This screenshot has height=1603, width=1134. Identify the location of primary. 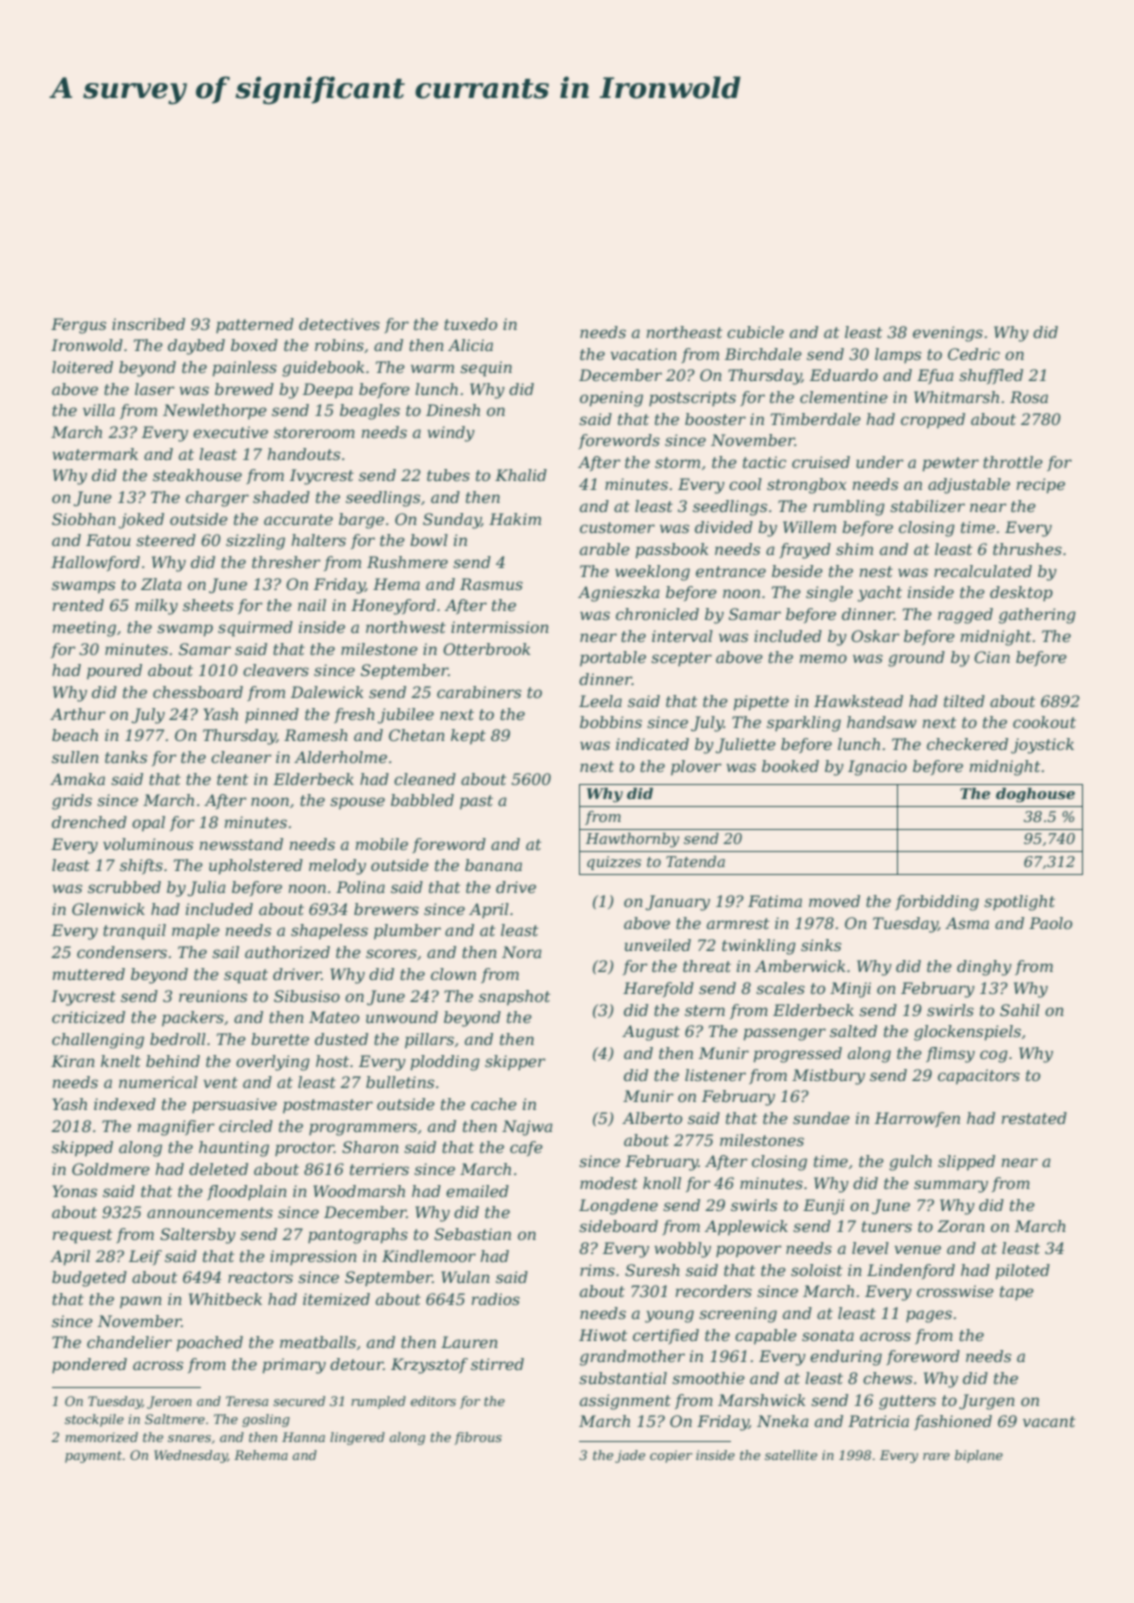
(294, 1366).
